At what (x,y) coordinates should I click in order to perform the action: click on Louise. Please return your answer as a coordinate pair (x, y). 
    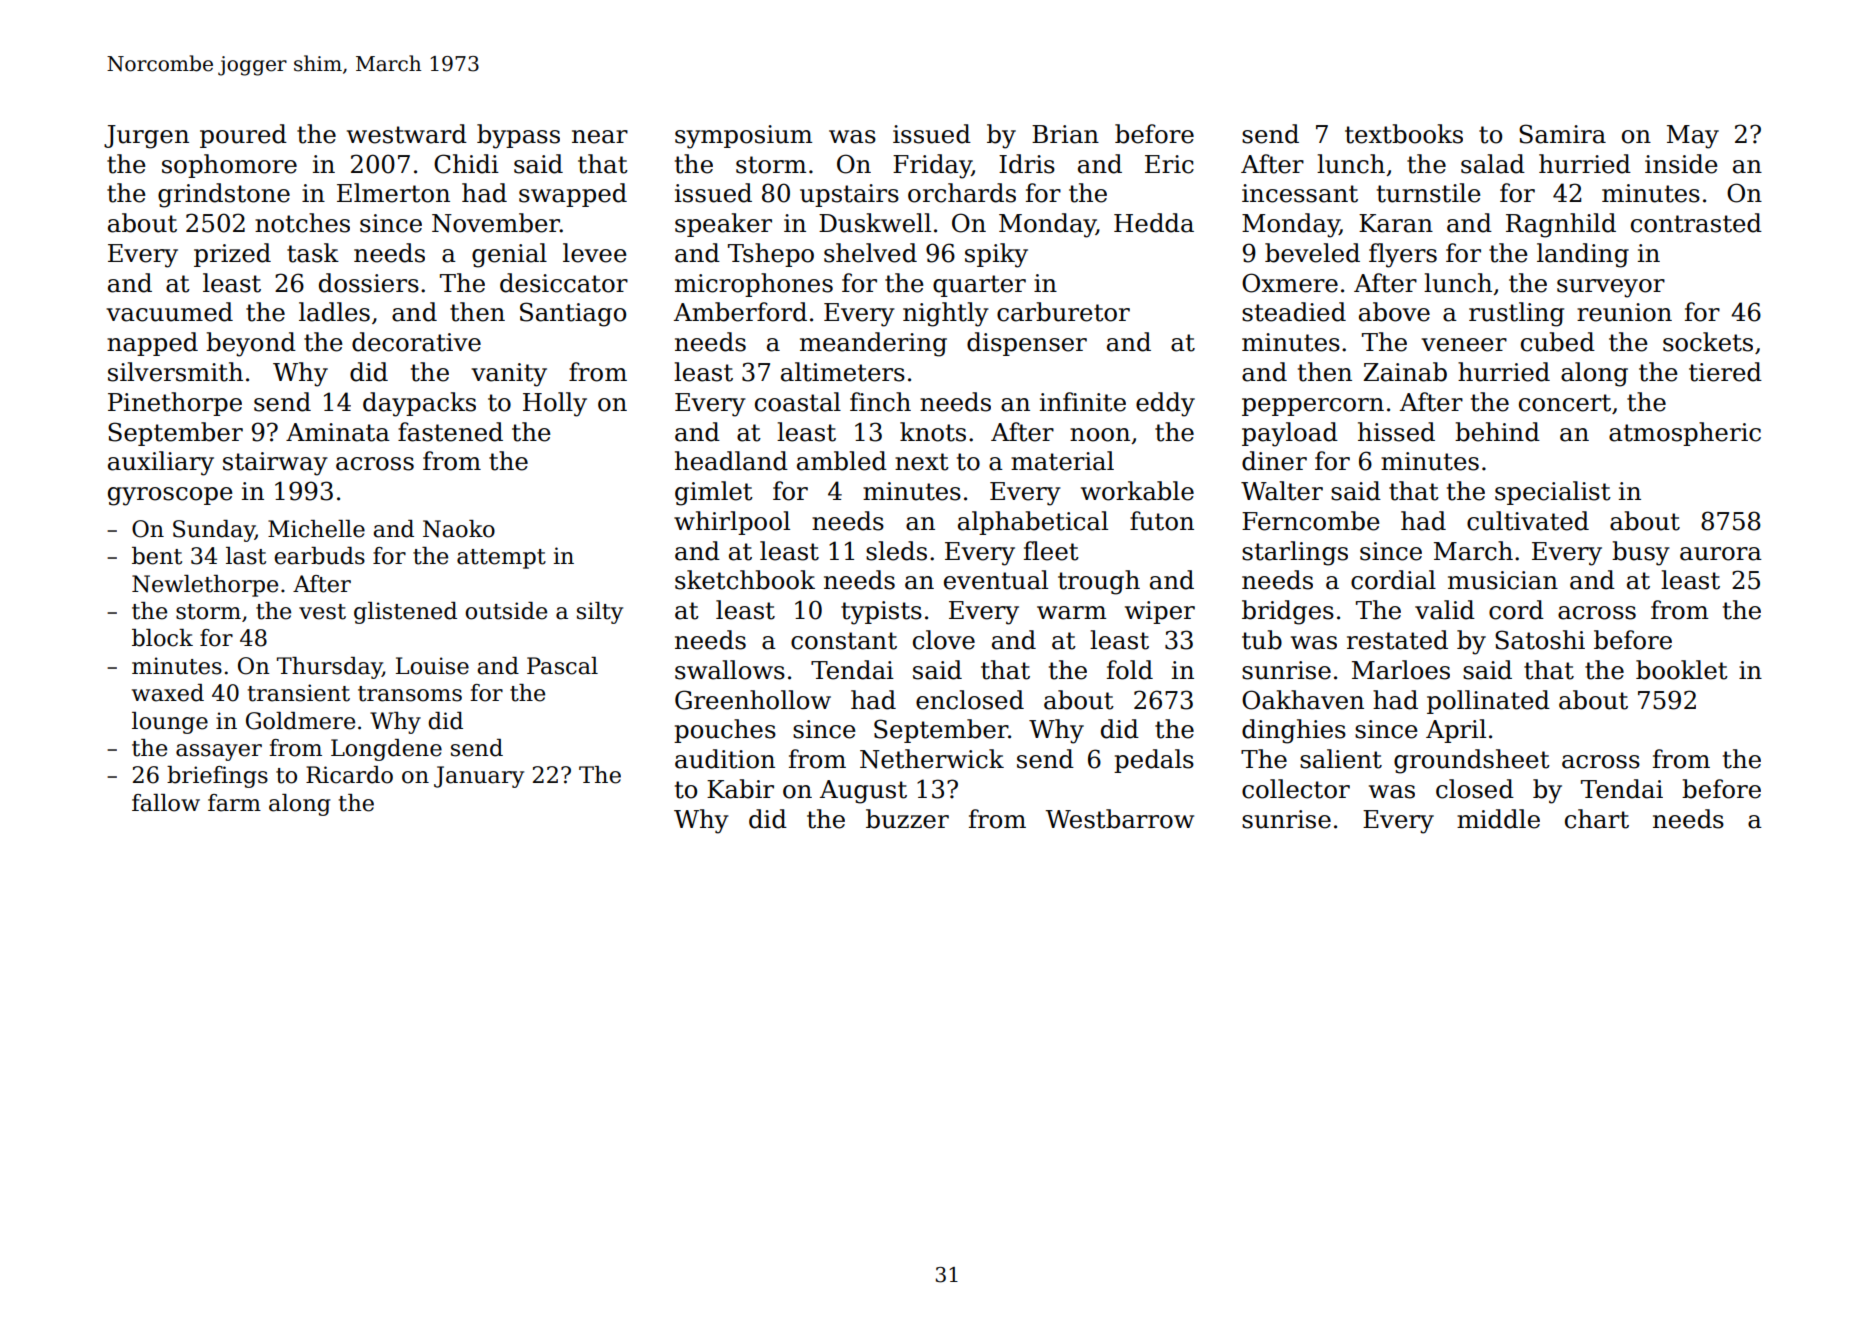
    Looking at the image, I should click on (432, 666).
